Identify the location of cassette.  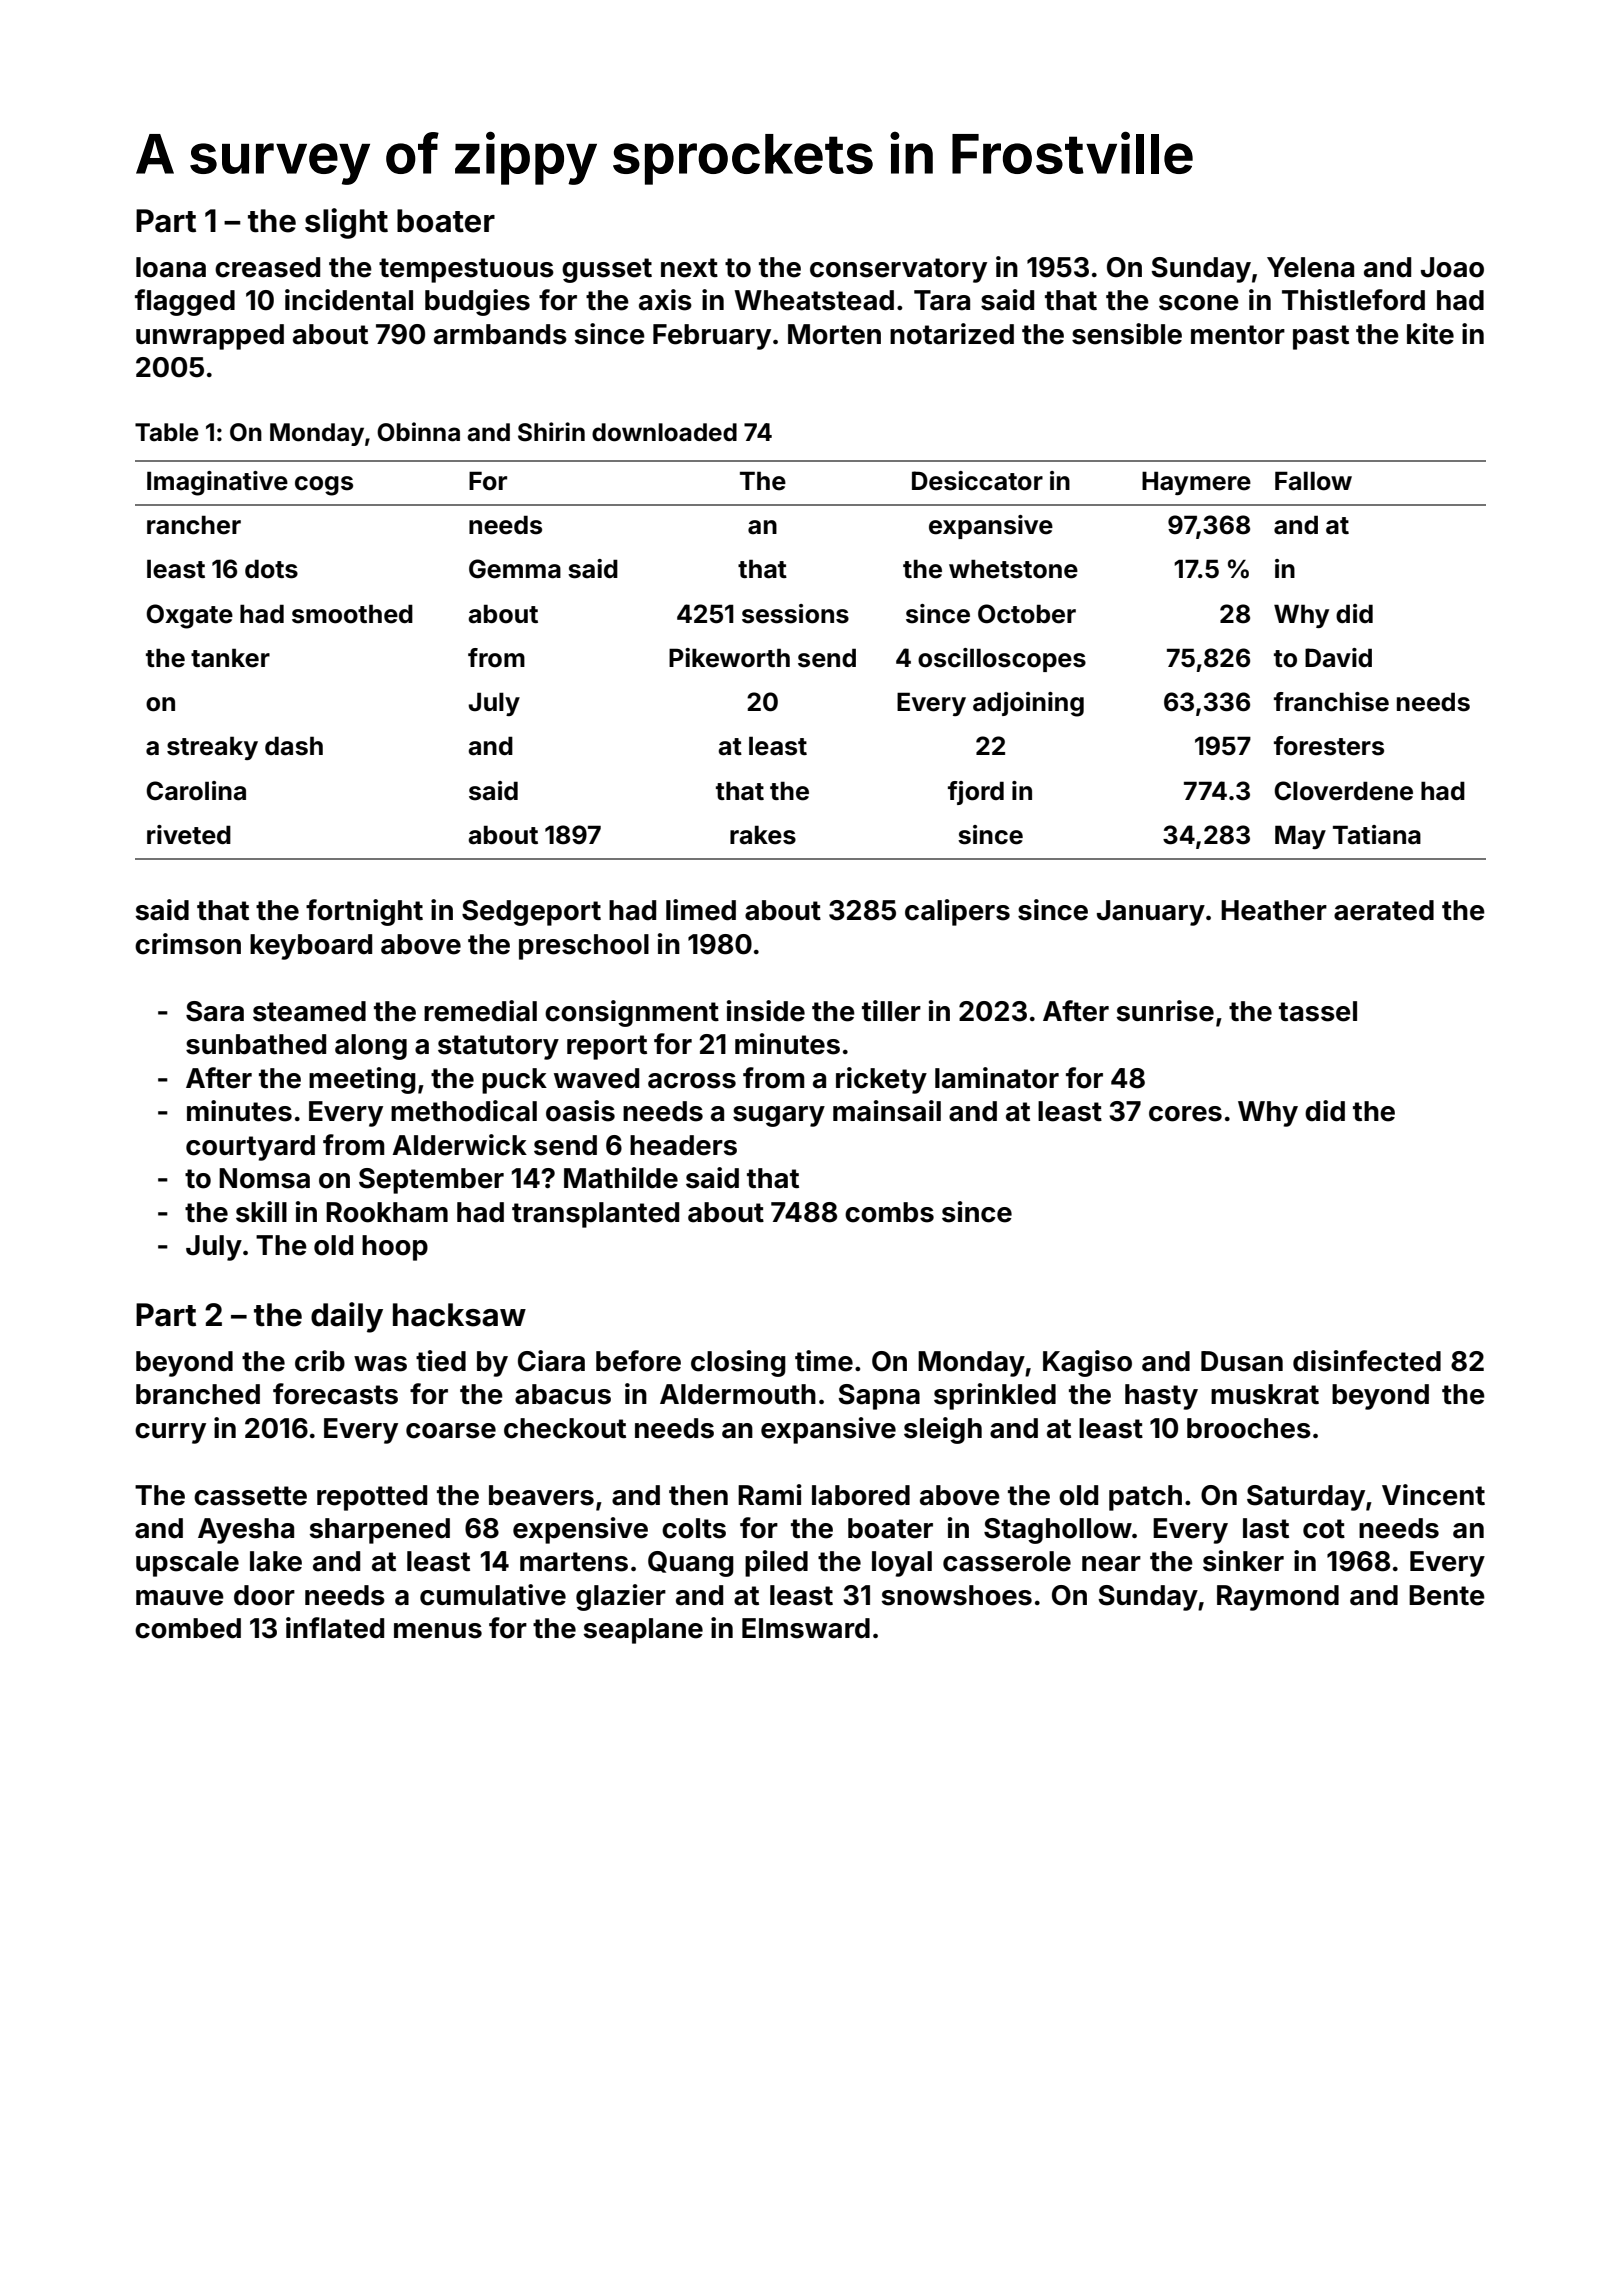
(250, 1496).
